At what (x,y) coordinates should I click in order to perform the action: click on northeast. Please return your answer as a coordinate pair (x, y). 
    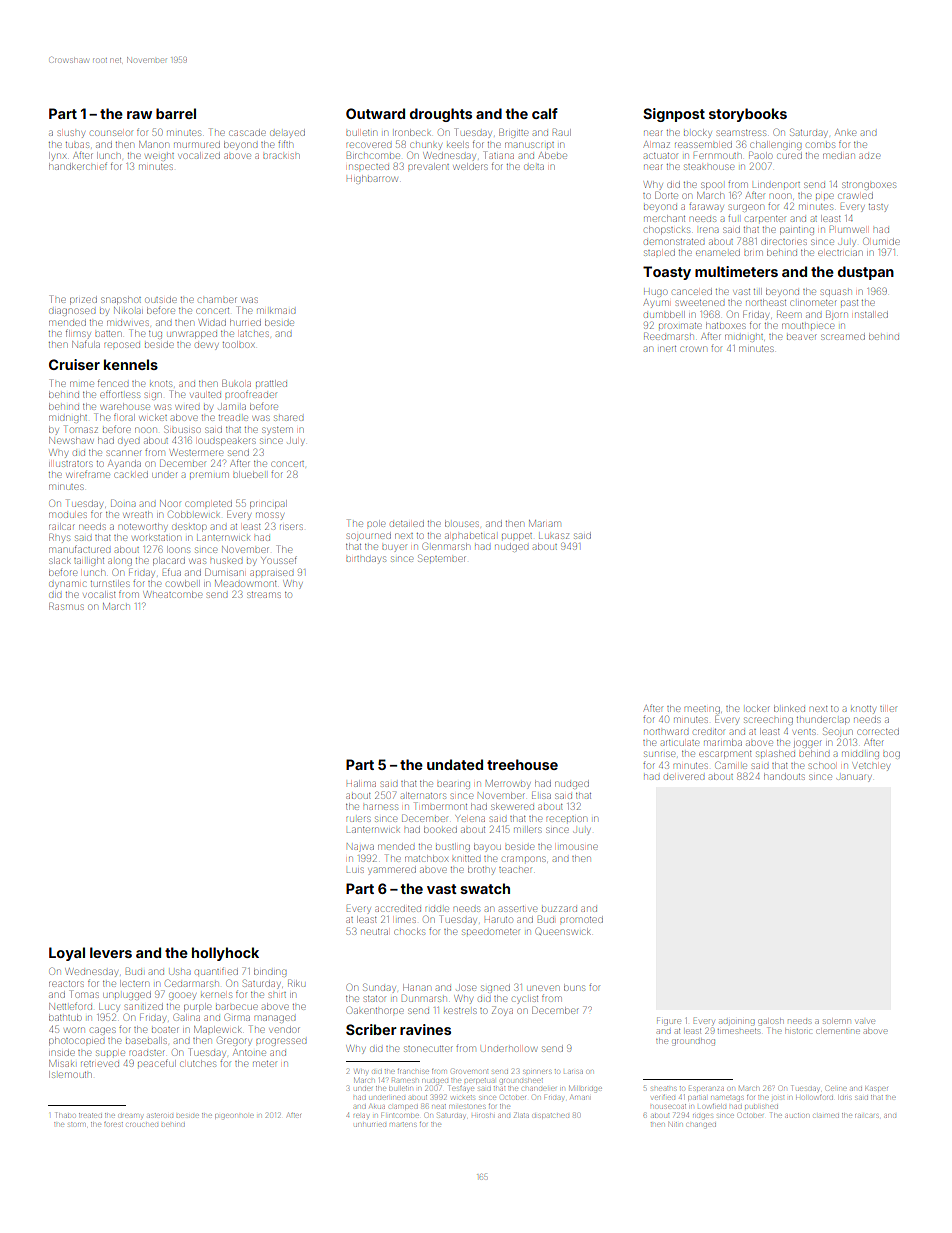
    Looking at the image, I should click on (766, 303).
